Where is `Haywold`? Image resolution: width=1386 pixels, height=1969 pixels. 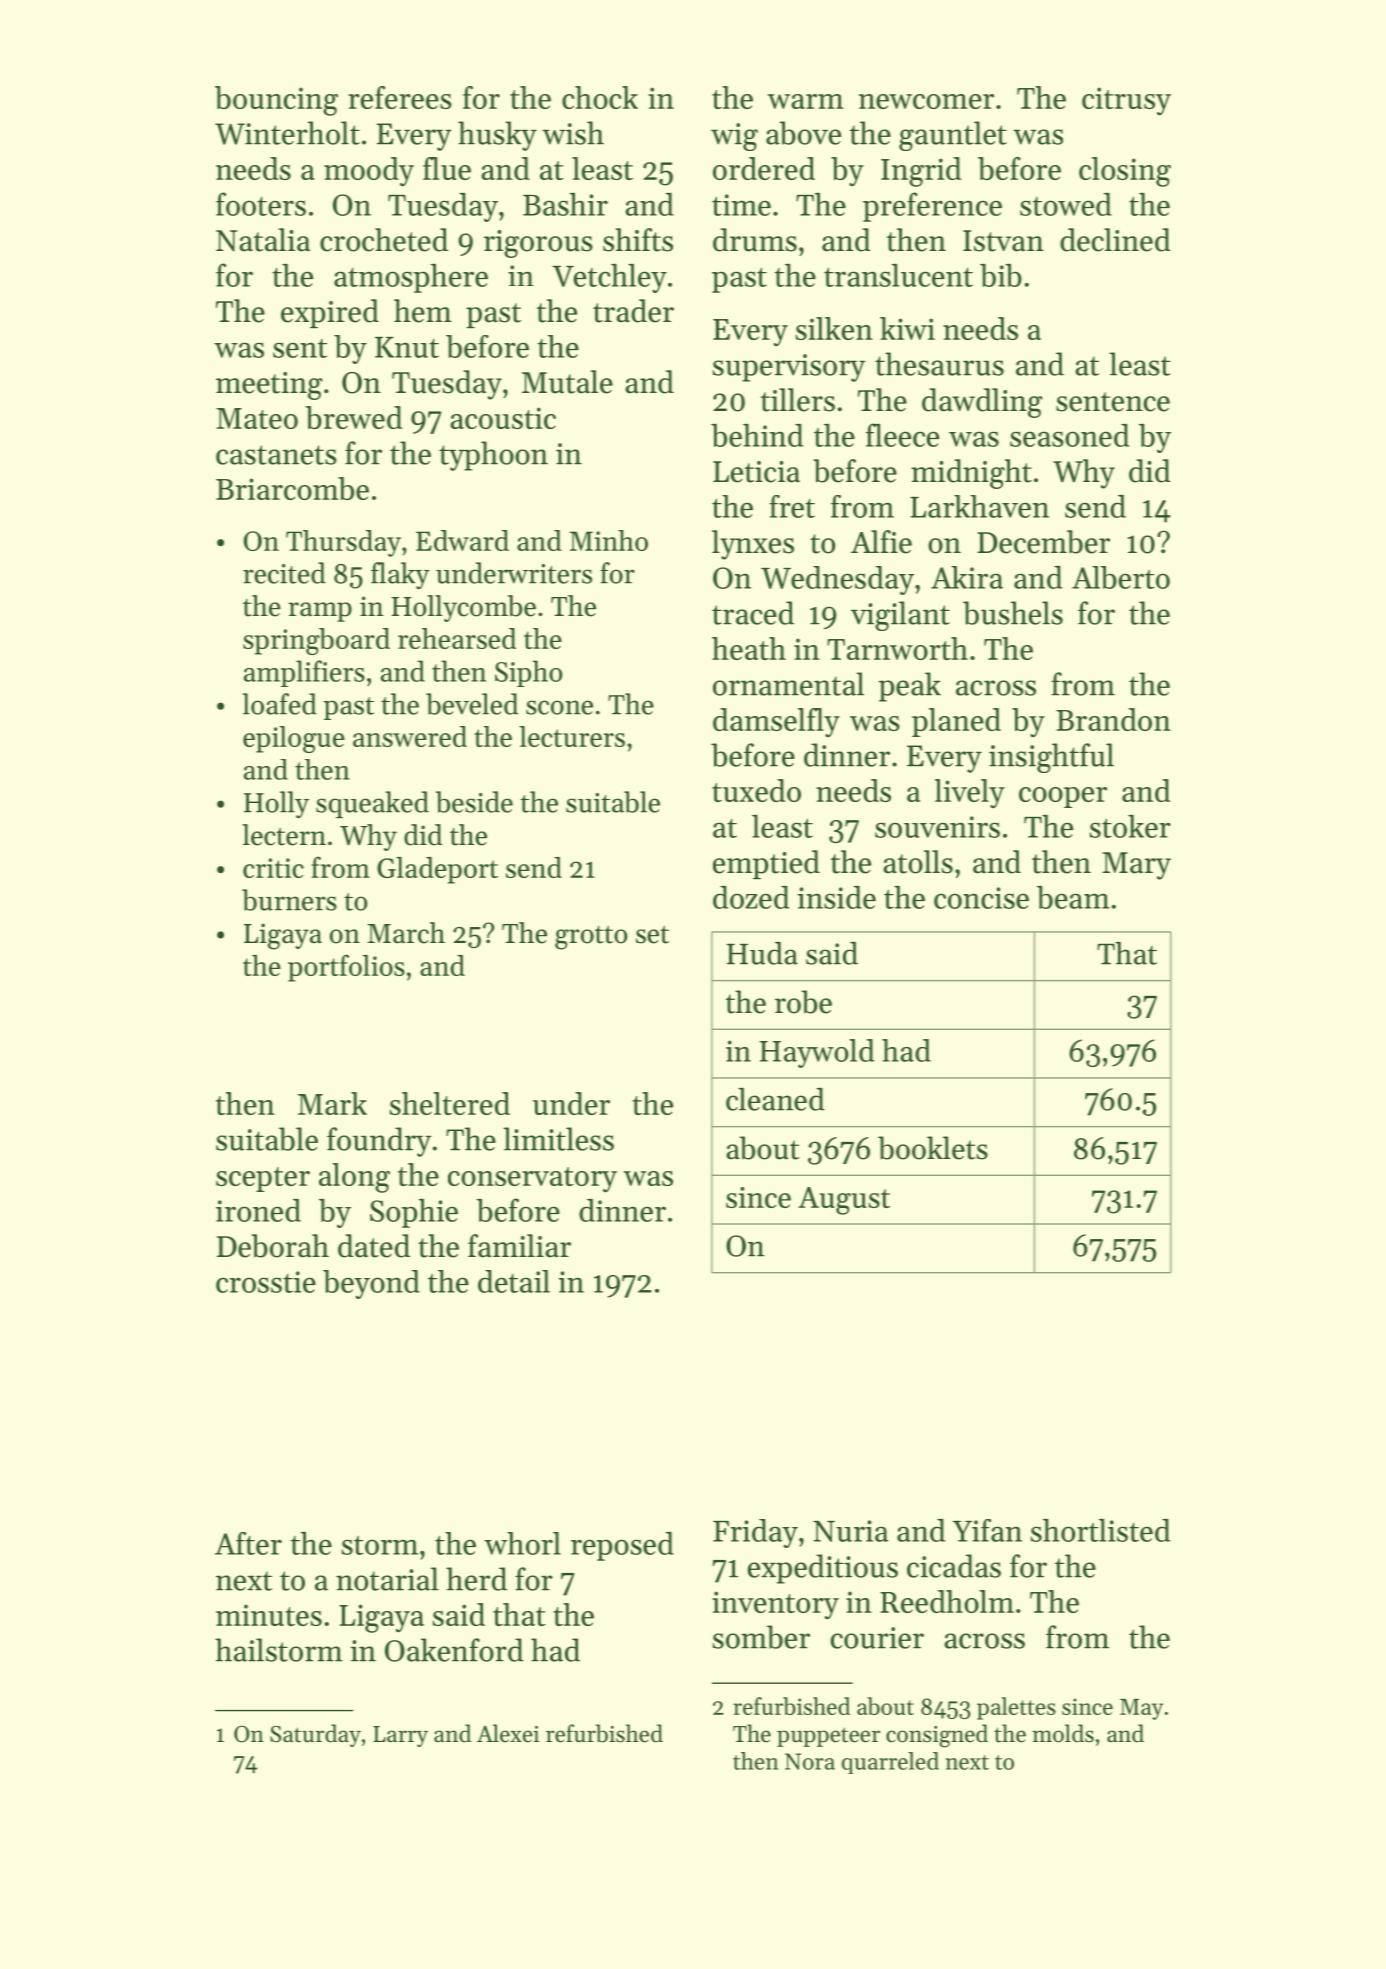 Haywold is located at coordinates (816, 1053).
